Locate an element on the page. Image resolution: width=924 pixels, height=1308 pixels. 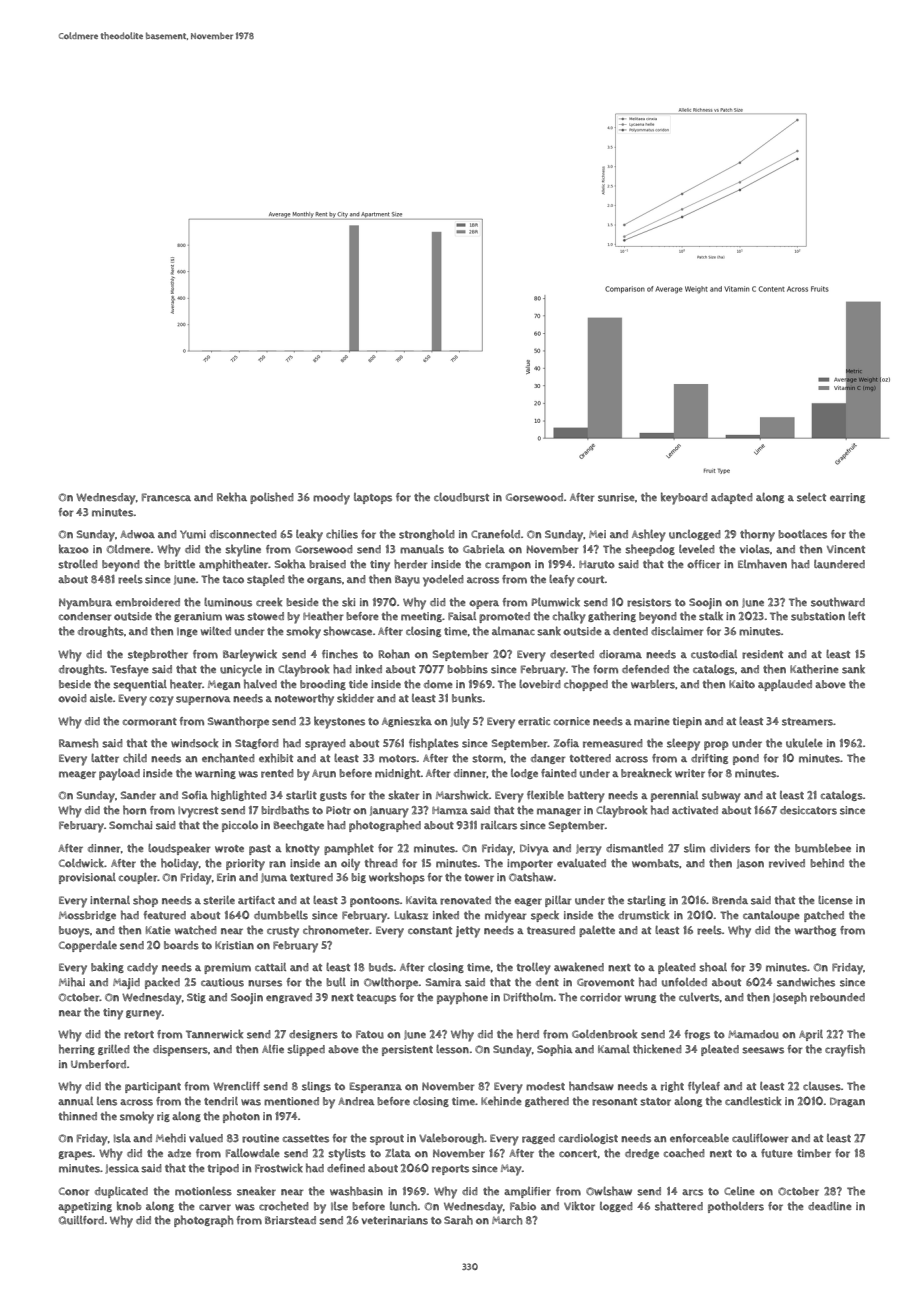
Rekha is located at coordinates (232, 497).
